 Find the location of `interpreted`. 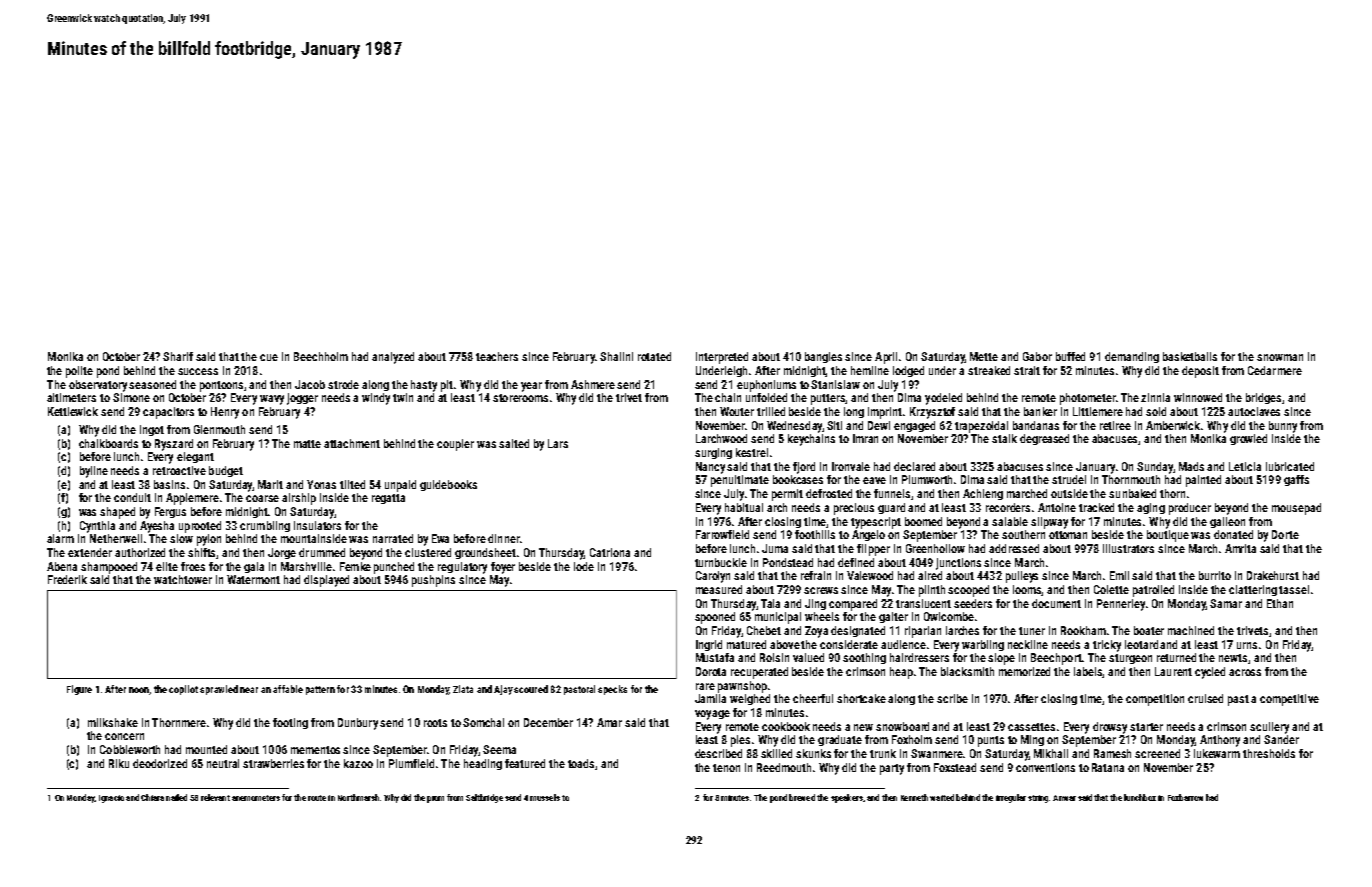

interpreted is located at coordinates (722, 358).
